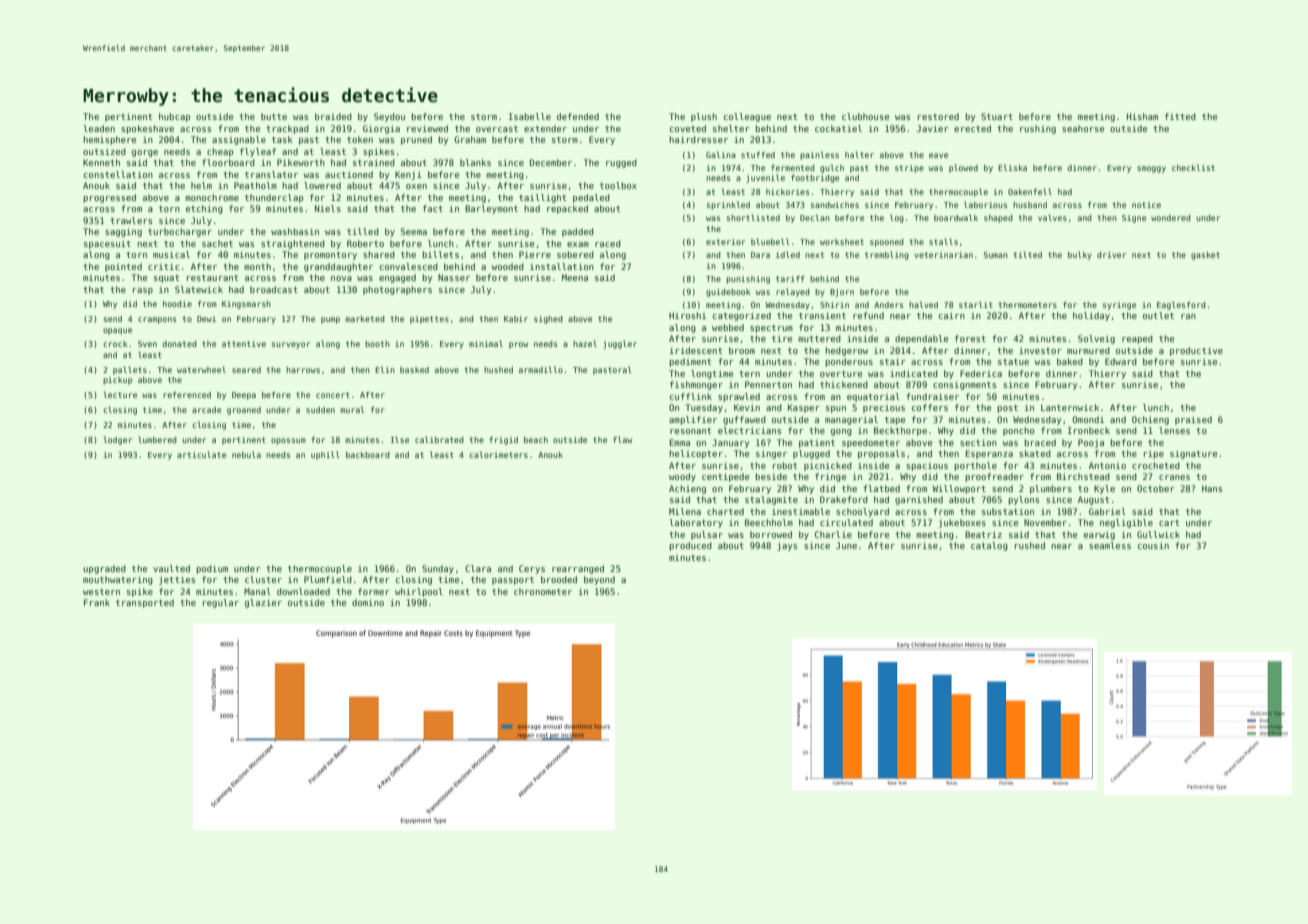 This image has width=1308, height=924. Describe the element at coordinates (532, 569) in the image. I see `Cerys` at that location.
